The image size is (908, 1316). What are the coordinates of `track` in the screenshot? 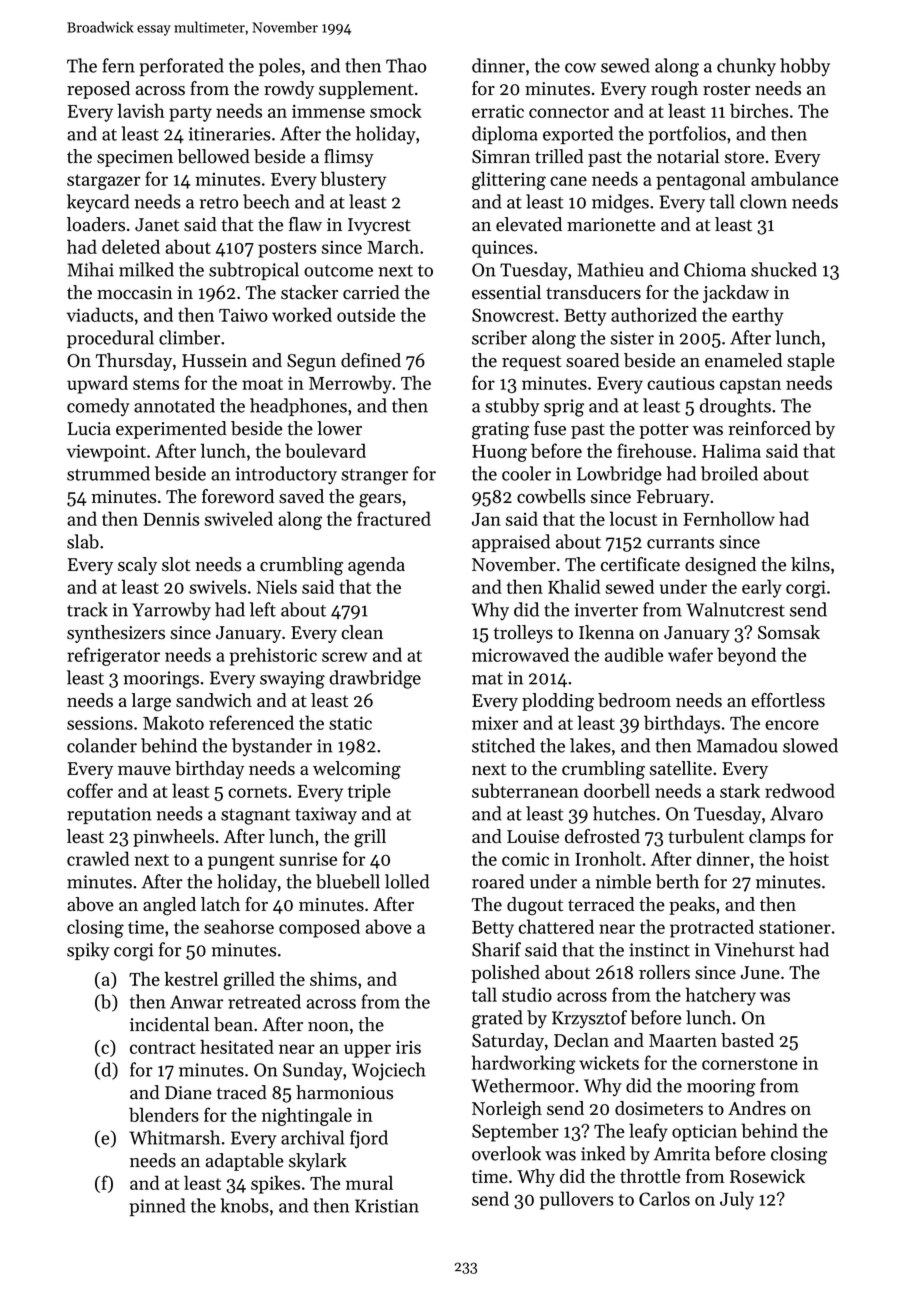 It's located at (87, 609).
